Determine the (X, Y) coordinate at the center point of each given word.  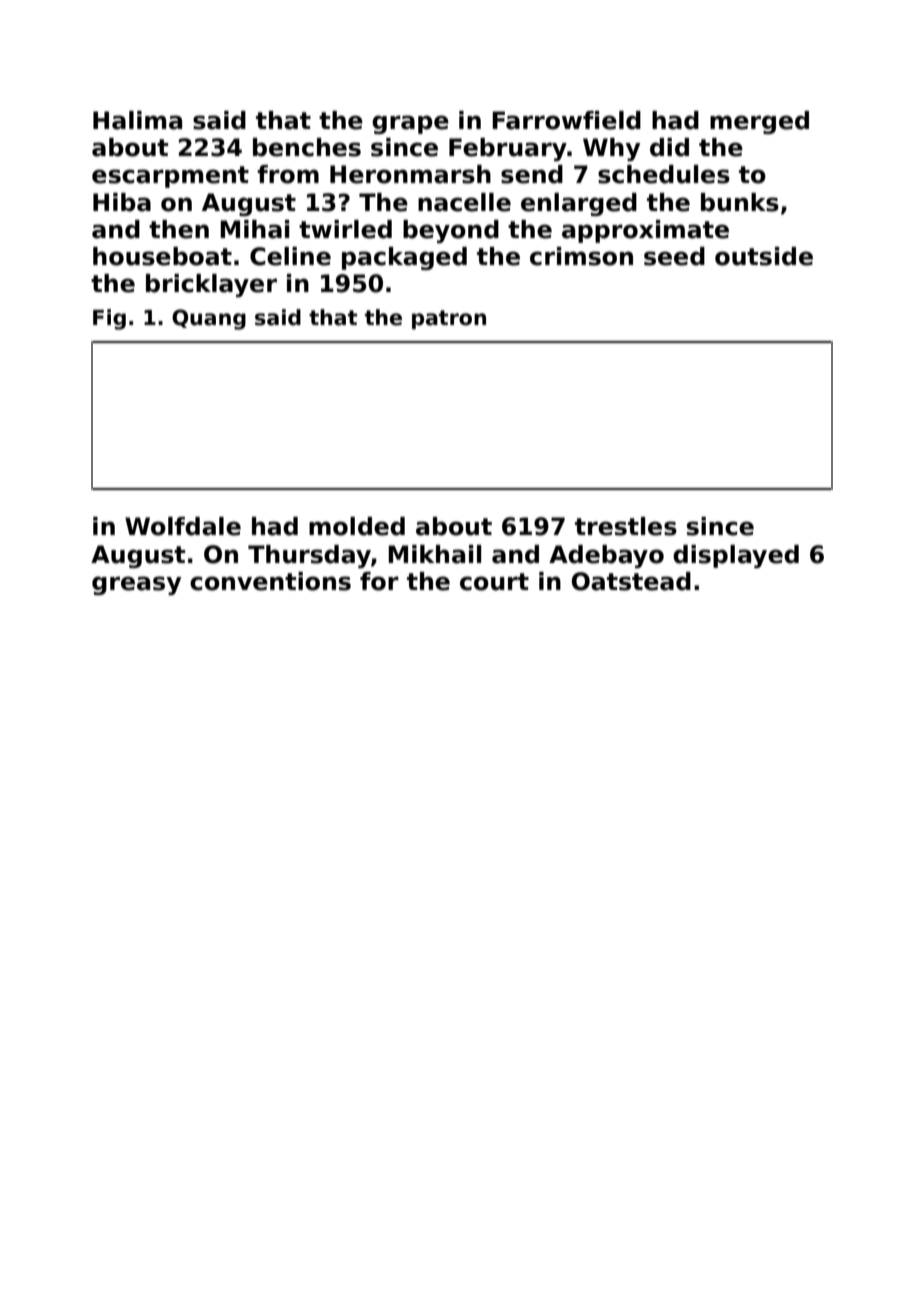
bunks (740, 202)
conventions (270, 581)
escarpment (170, 177)
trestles (626, 526)
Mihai (254, 229)
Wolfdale (183, 526)
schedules (664, 174)
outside (764, 256)
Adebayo (606, 556)
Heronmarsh (410, 174)
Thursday (309, 556)
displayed (736, 556)
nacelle (464, 202)
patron (449, 319)
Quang (209, 319)
